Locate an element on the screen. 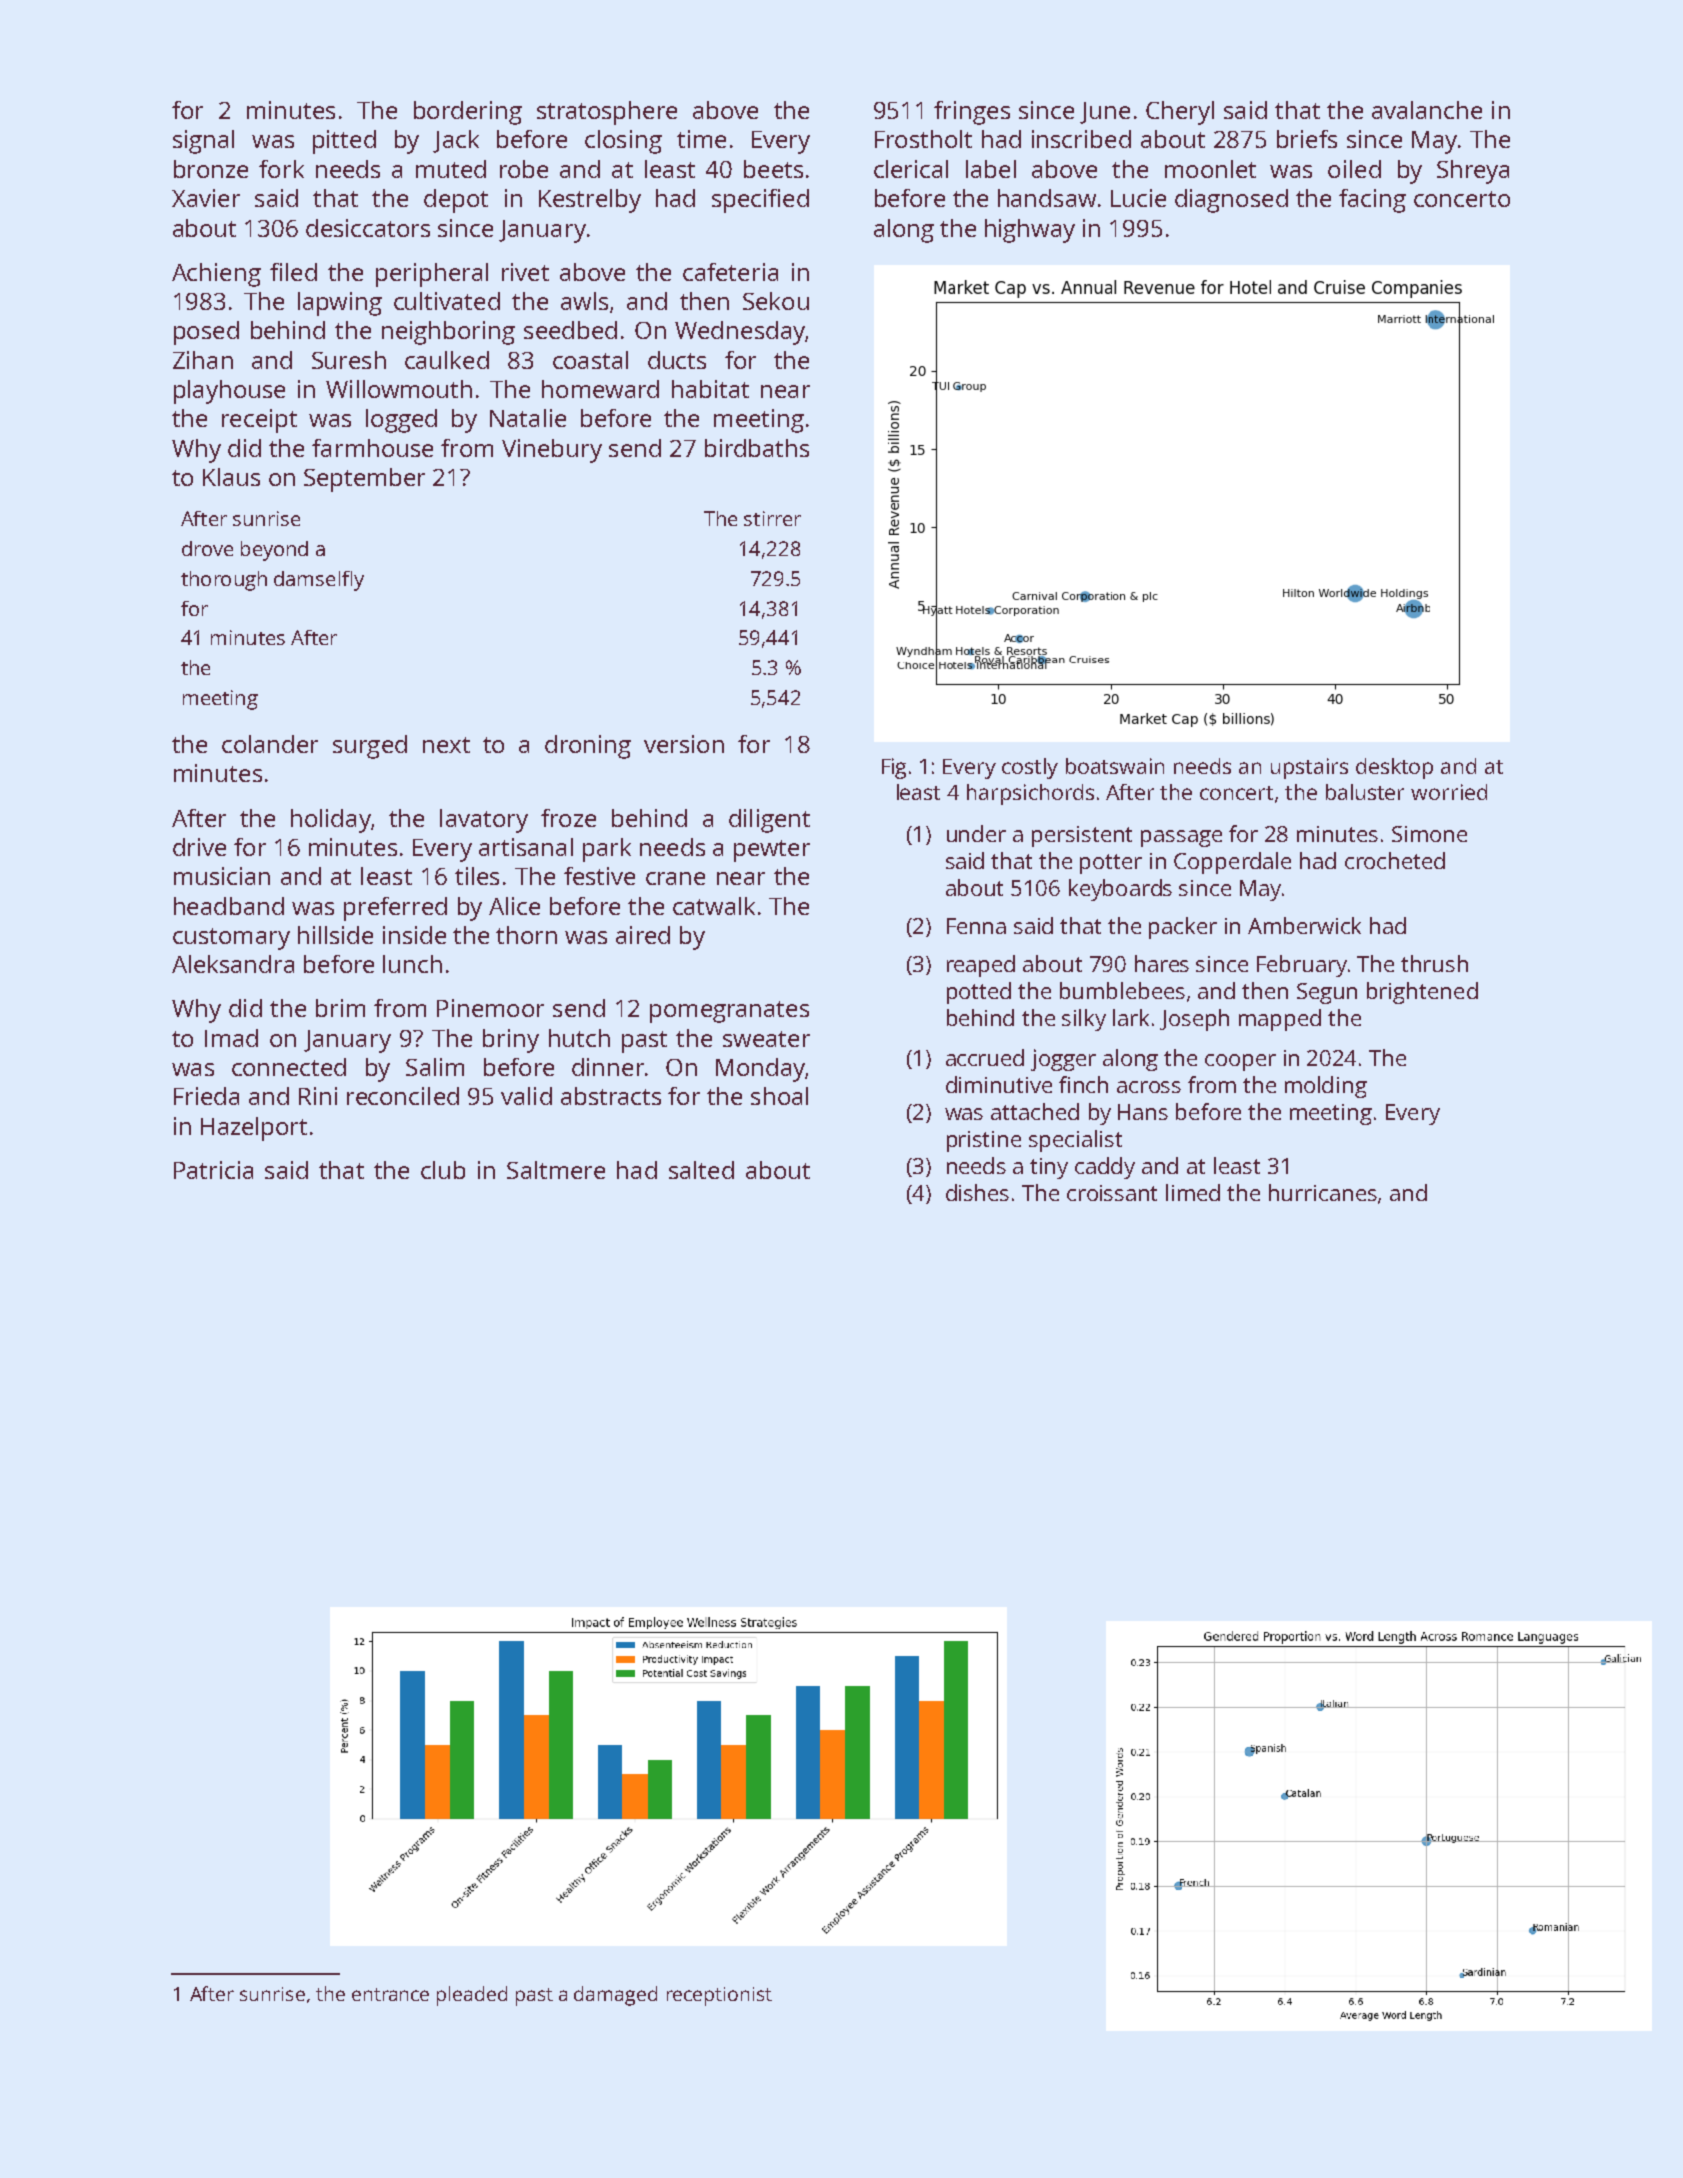 The height and width of the screenshot is (2178, 1683). entrance is located at coordinates (390, 1994).
